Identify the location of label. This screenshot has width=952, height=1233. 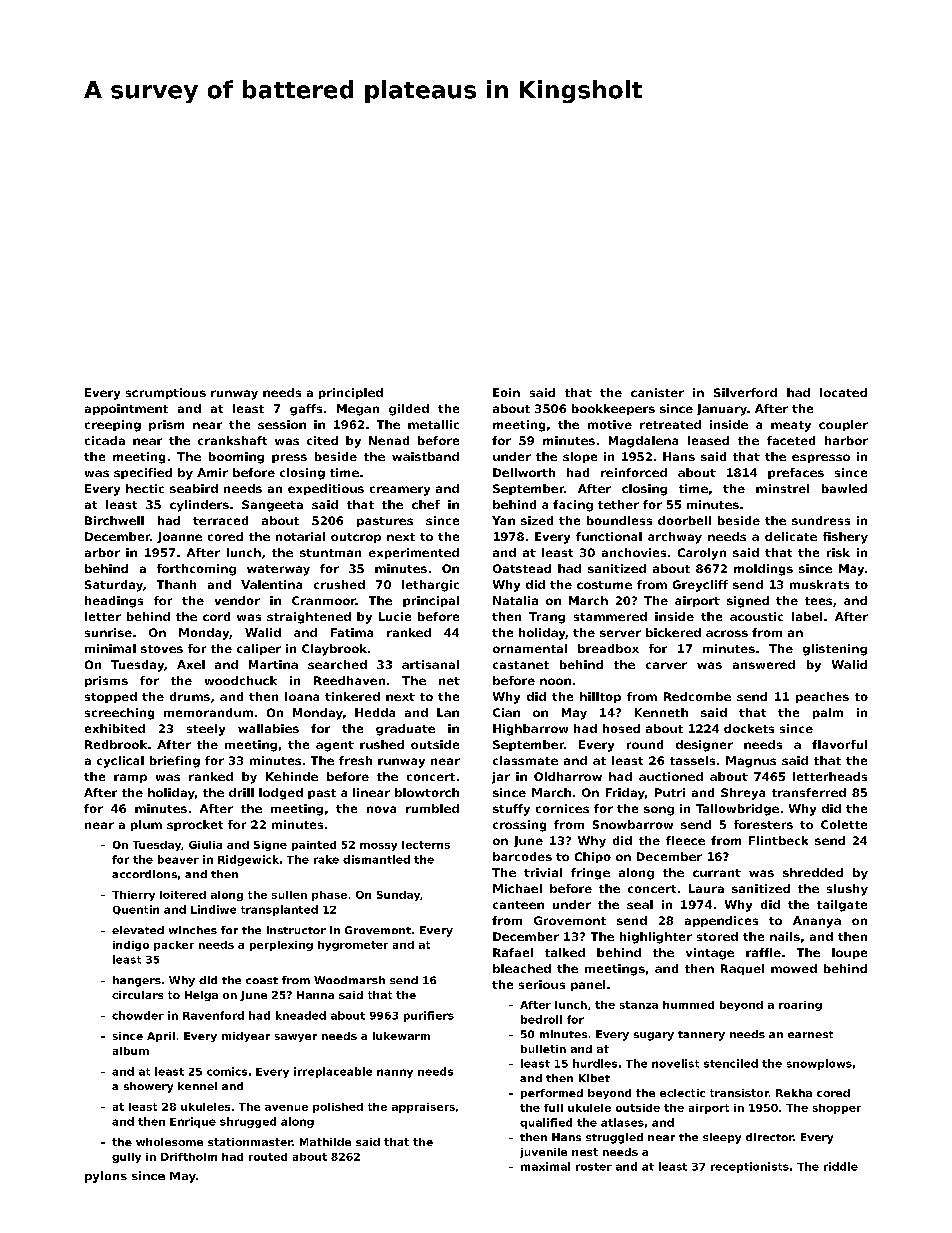
(807, 616).
